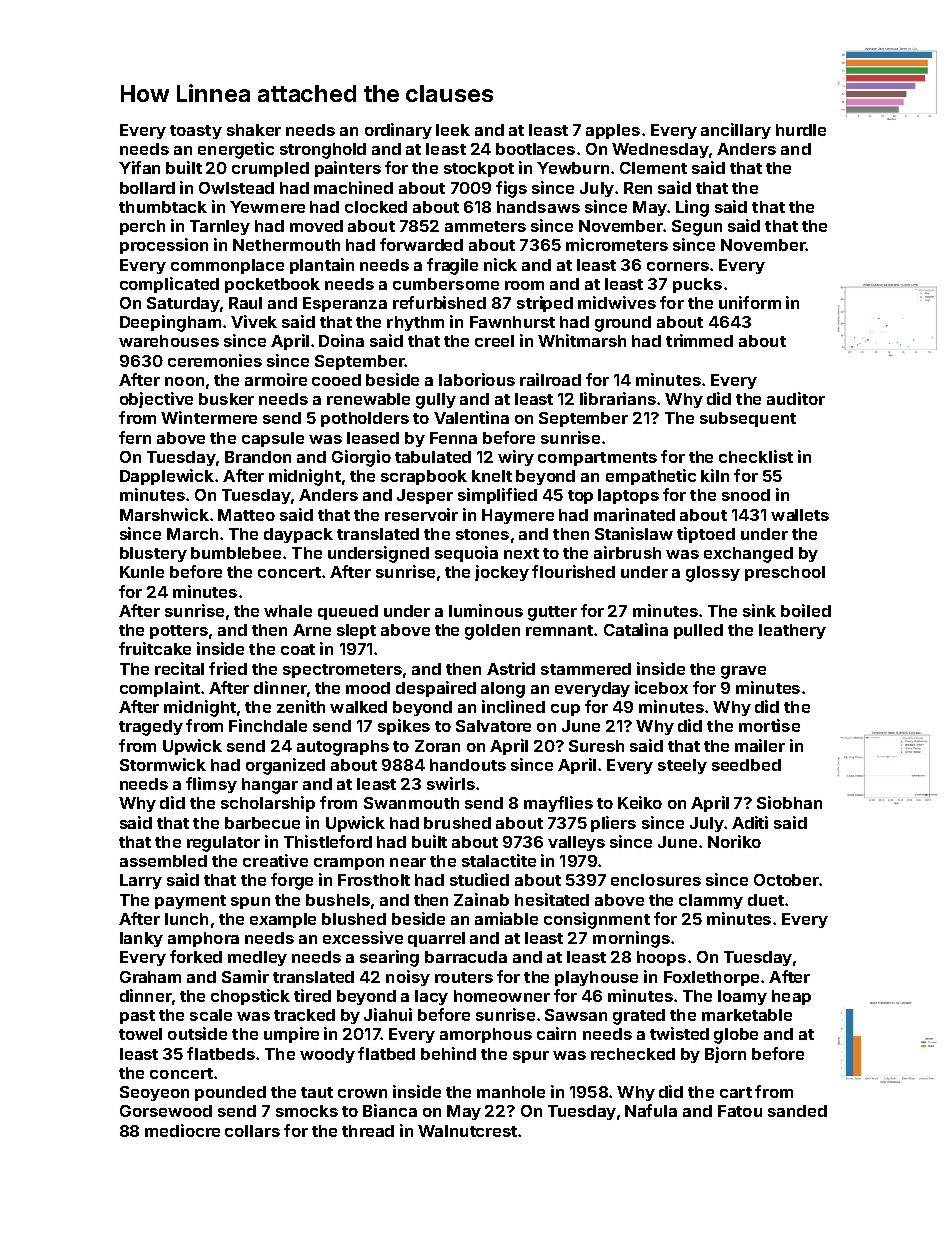  Describe the element at coordinates (792, 631) in the screenshot. I see `leathery` at that location.
